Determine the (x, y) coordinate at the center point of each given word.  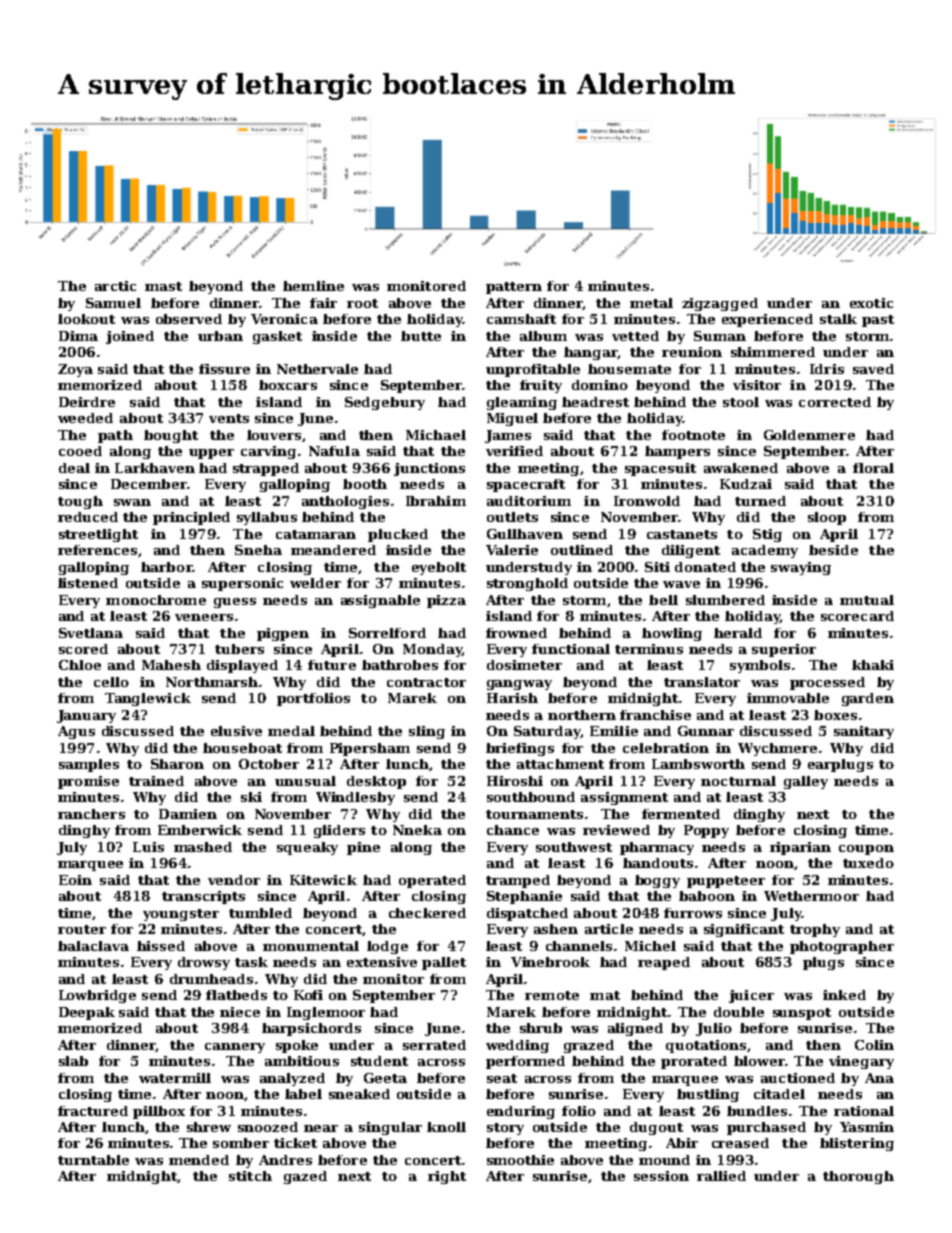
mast (163, 286)
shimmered (773, 352)
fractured (93, 1111)
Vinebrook (550, 962)
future (332, 665)
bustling (708, 1095)
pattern (514, 288)
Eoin (75, 880)
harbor (167, 567)
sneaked (359, 1094)
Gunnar (706, 731)
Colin (874, 1045)
